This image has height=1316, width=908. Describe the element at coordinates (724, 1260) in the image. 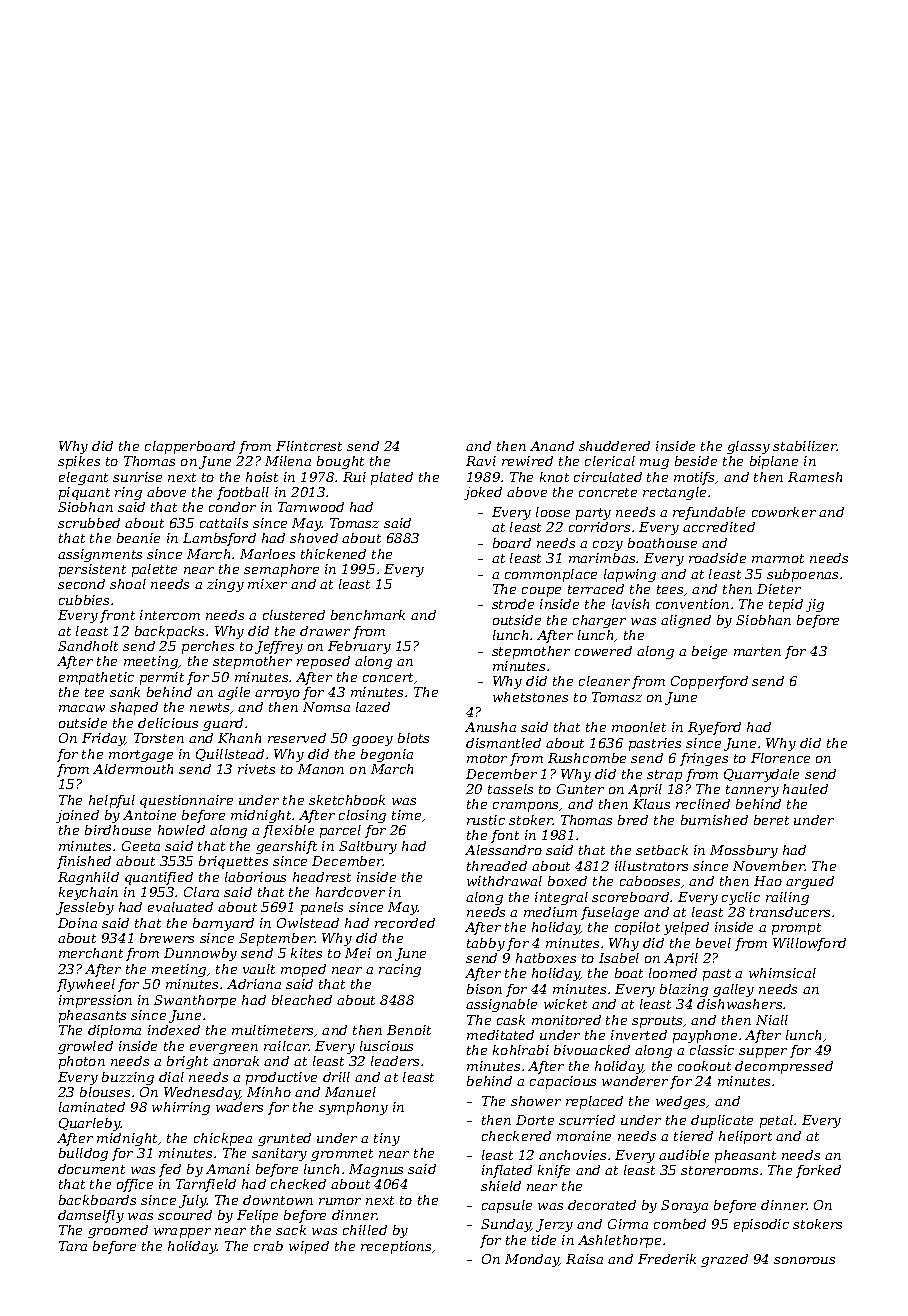

I see `grazed` at that location.
